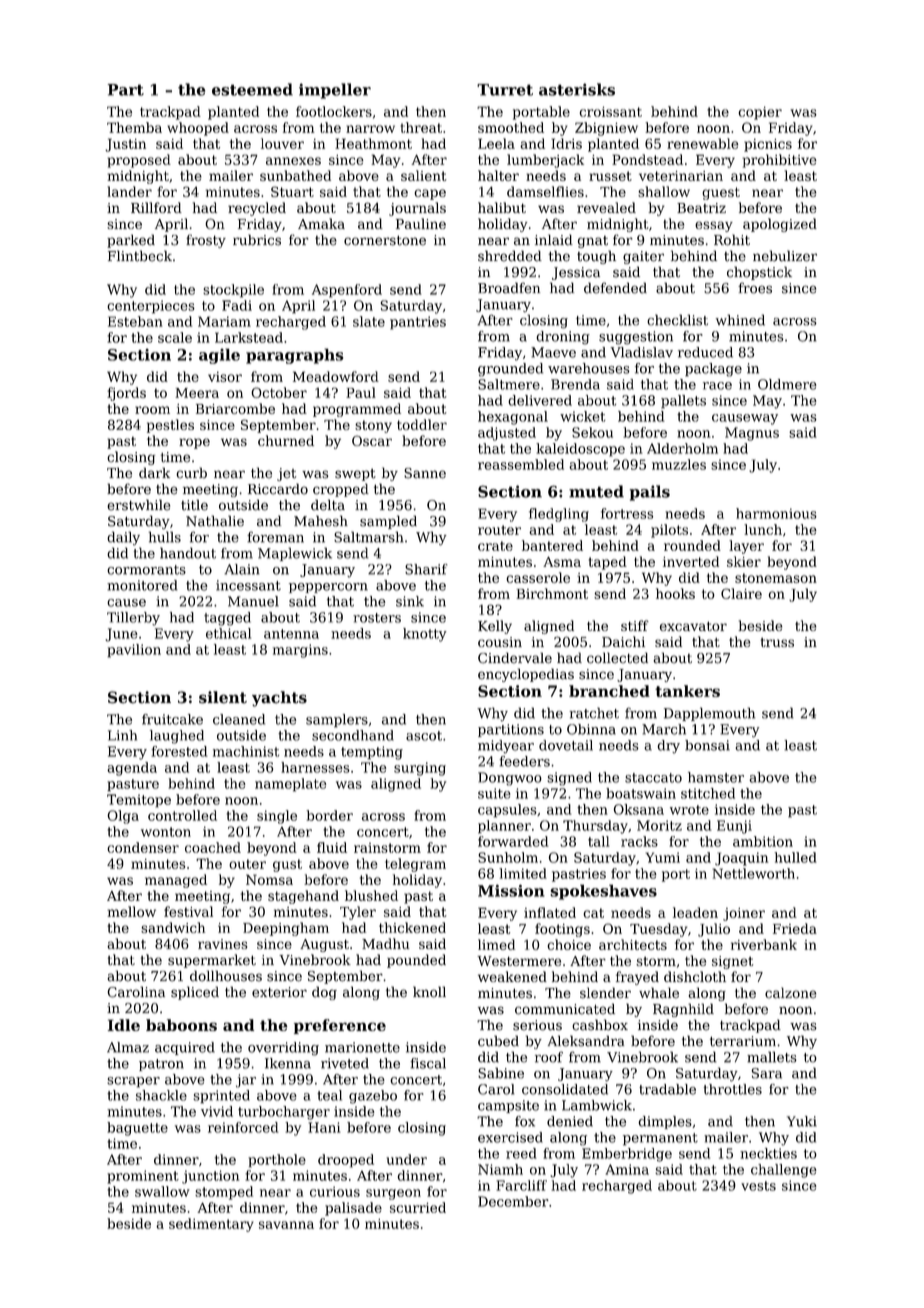 The image size is (924, 1308). I want to click on slate, so click(369, 321).
